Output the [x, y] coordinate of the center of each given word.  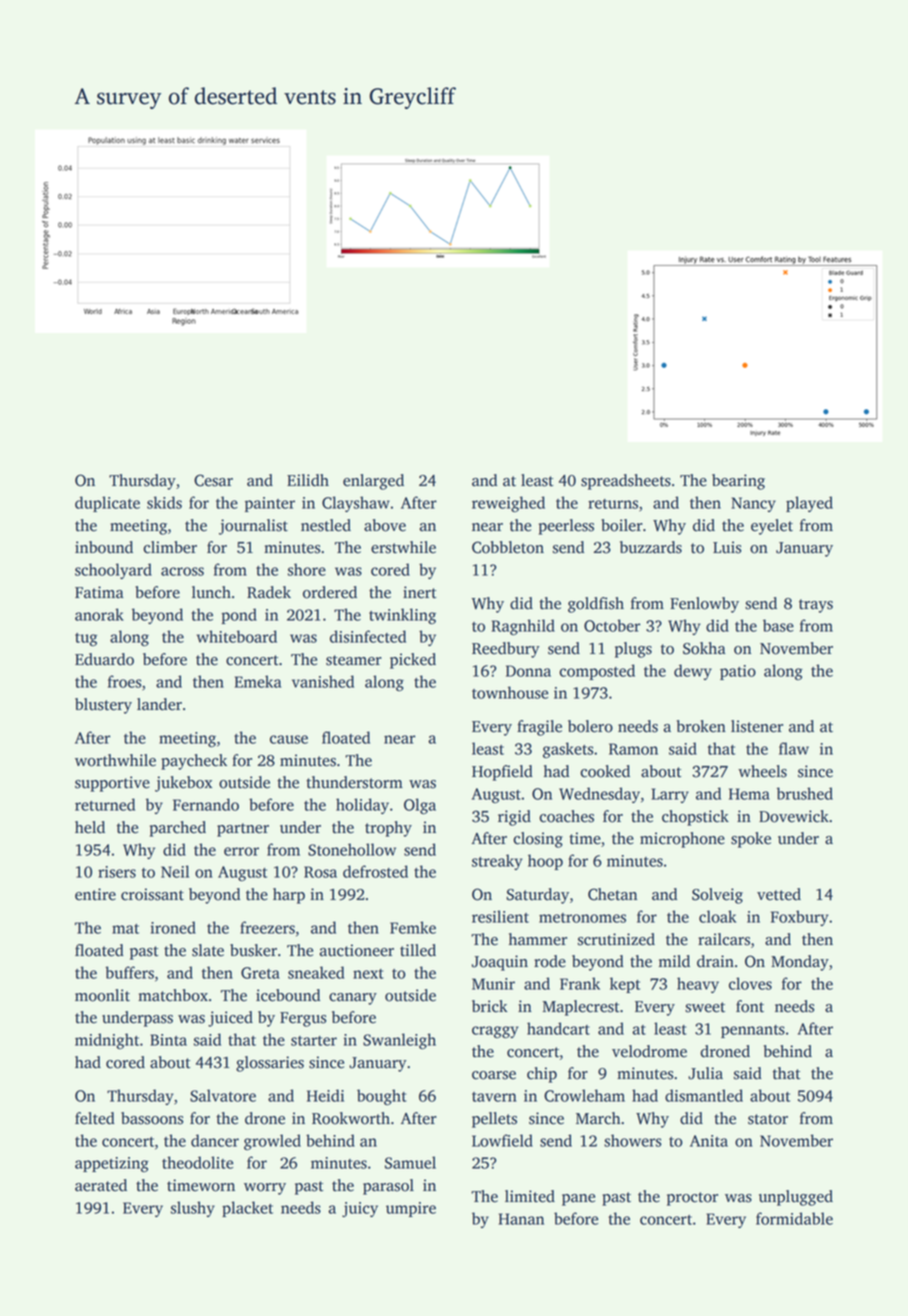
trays [816, 606]
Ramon [633, 749]
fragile [539, 728]
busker [253, 950]
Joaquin [500, 963]
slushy [193, 1209]
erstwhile [403, 547]
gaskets [568, 750]
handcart [558, 1028]
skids [164, 502]
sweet [705, 1007]
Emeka [258, 681]
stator [768, 1119]
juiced [230, 1019]
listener [757, 726]
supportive [112, 784]
